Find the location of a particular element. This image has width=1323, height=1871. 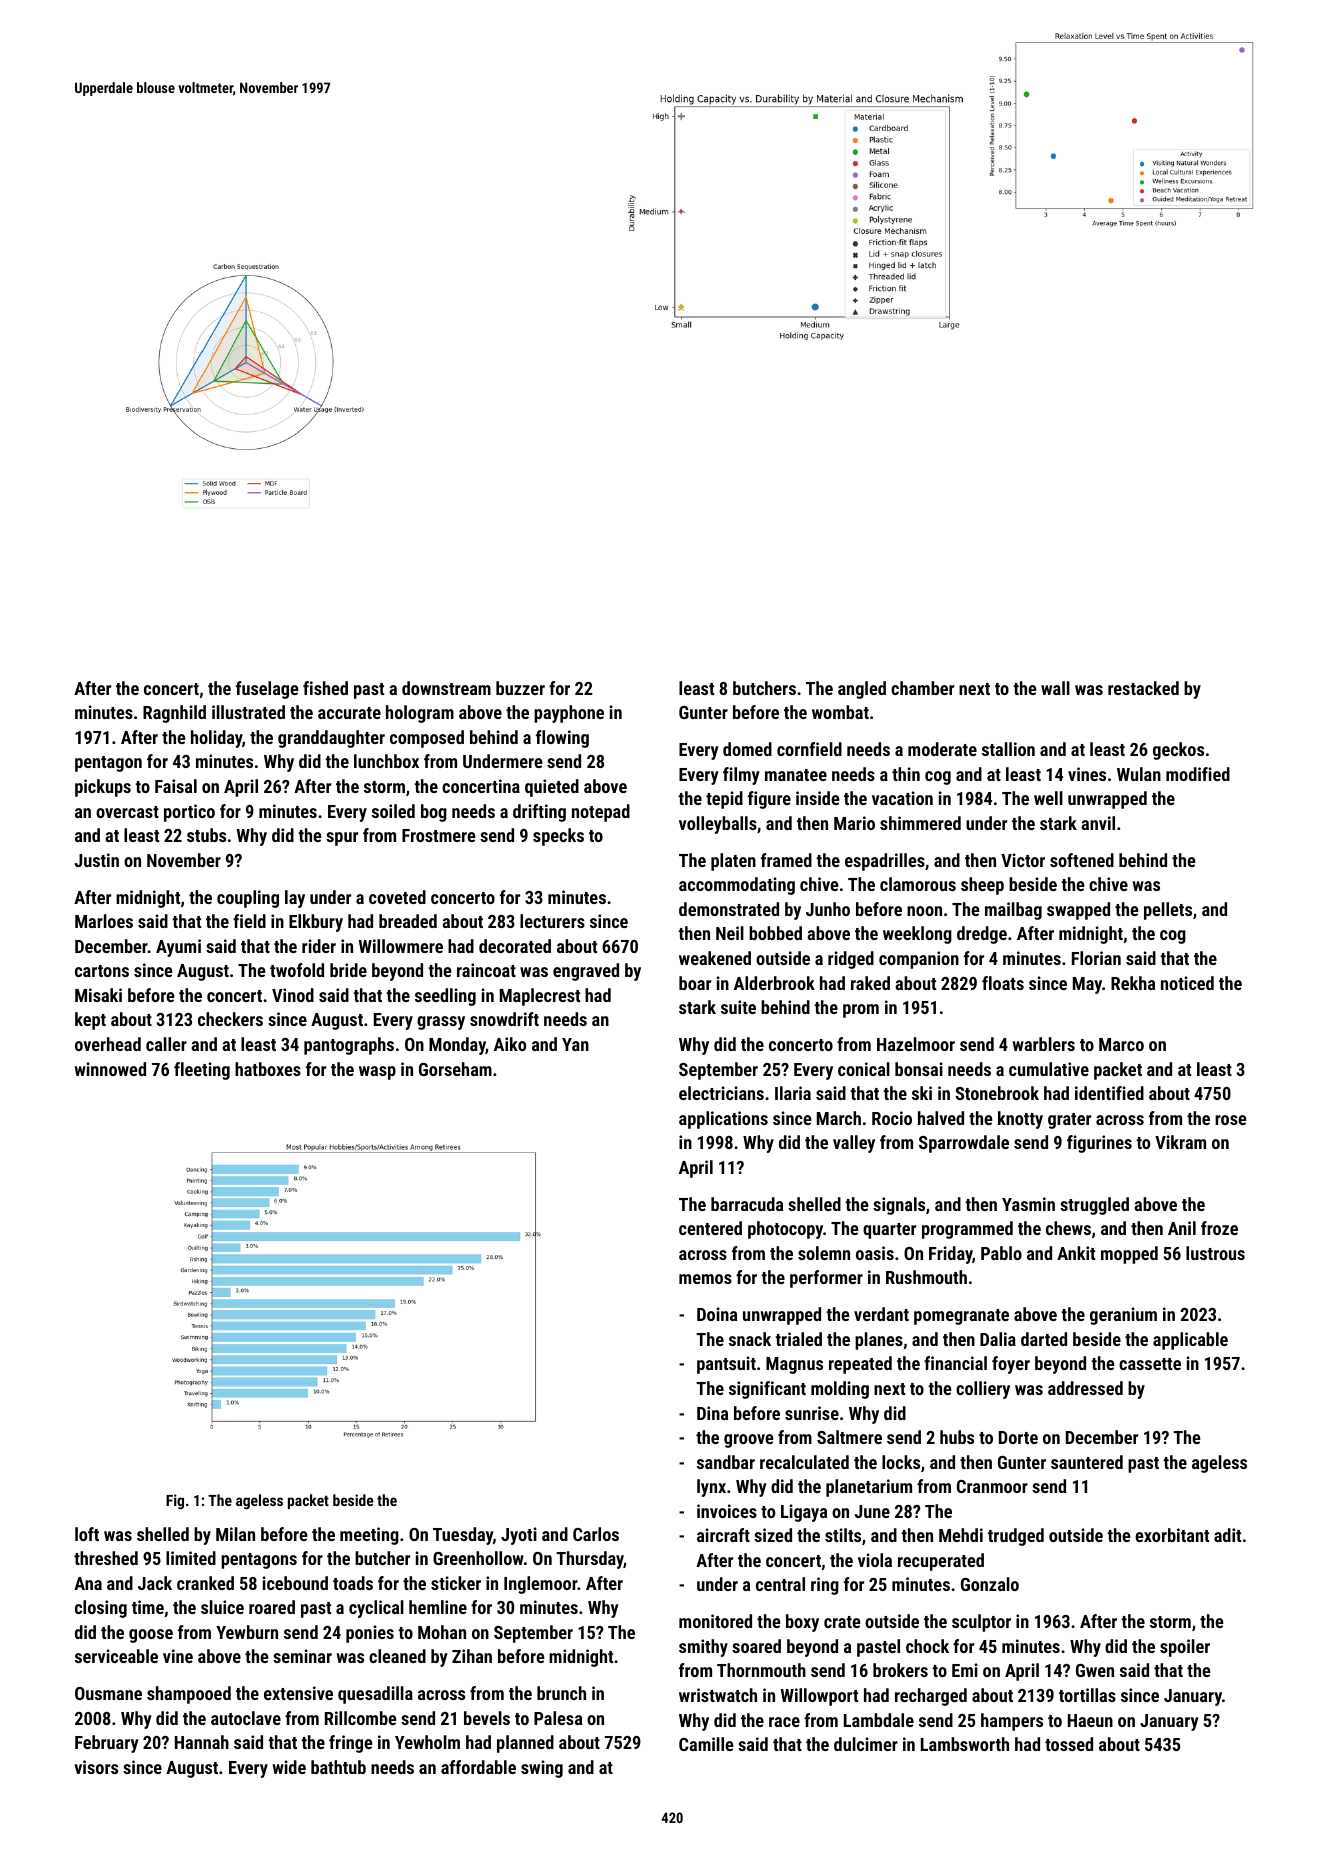

angled is located at coordinates (862, 690).
